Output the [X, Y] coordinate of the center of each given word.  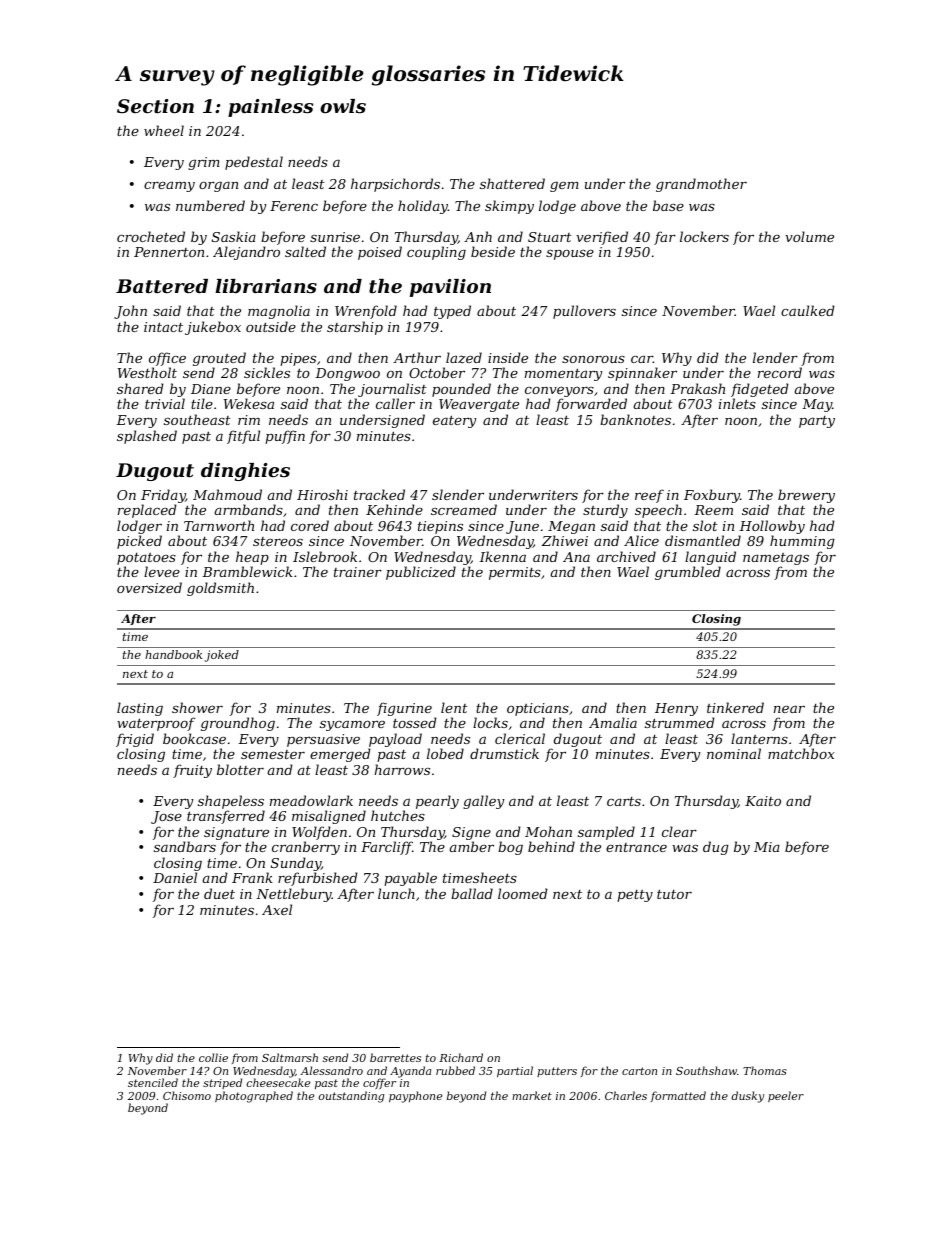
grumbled [688, 573]
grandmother [701, 185]
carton [639, 1071]
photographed [254, 1097]
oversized [149, 588]
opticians [538, 709]
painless [270, 108]
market [532, 1095]
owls [343, 106]
